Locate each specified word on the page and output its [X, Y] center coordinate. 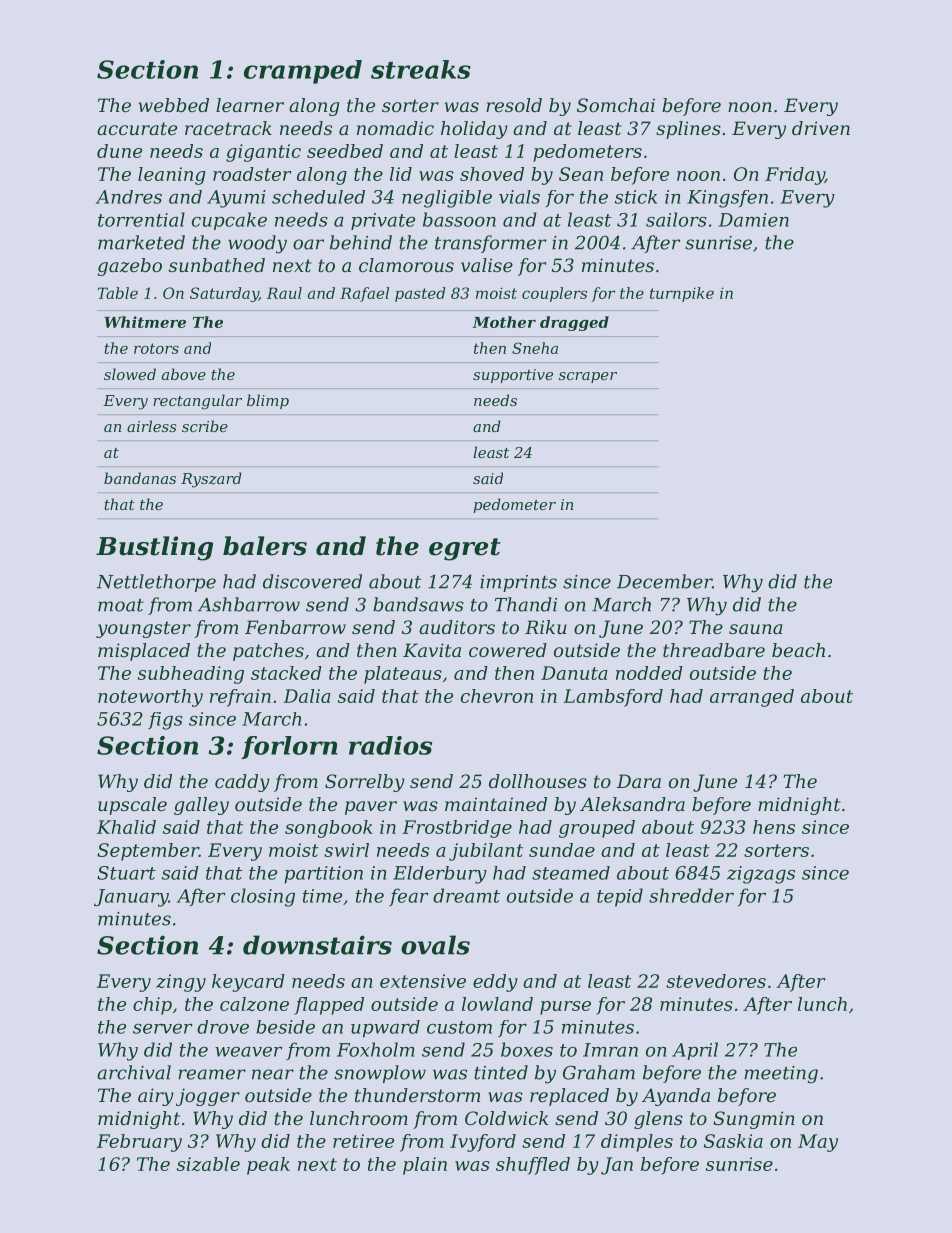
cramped [303, 72]
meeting [781, 1075]
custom [459, 1027]
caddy [242, 783]
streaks [421, 69]
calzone [254, 1004]
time [322, 896]
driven [821, 128]
